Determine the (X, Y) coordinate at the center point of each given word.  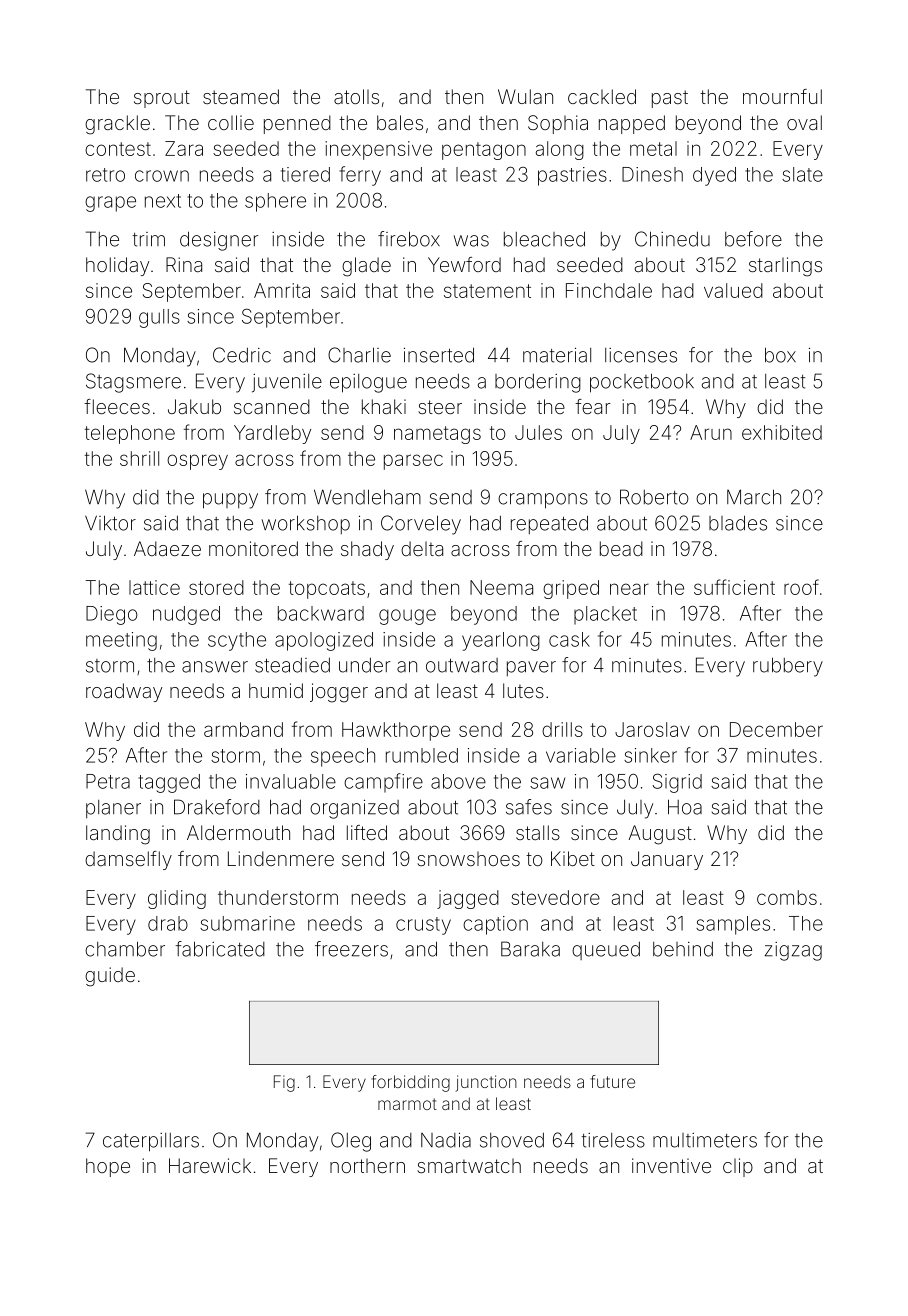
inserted (439, 355)
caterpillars (151, 1142)
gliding (177, 899)
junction (486, 1083)
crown (162, 176)
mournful (782, 96)
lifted (367, 832)
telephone (130, 434)
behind (683, 949)
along (560, 150)
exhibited (782, 432)
